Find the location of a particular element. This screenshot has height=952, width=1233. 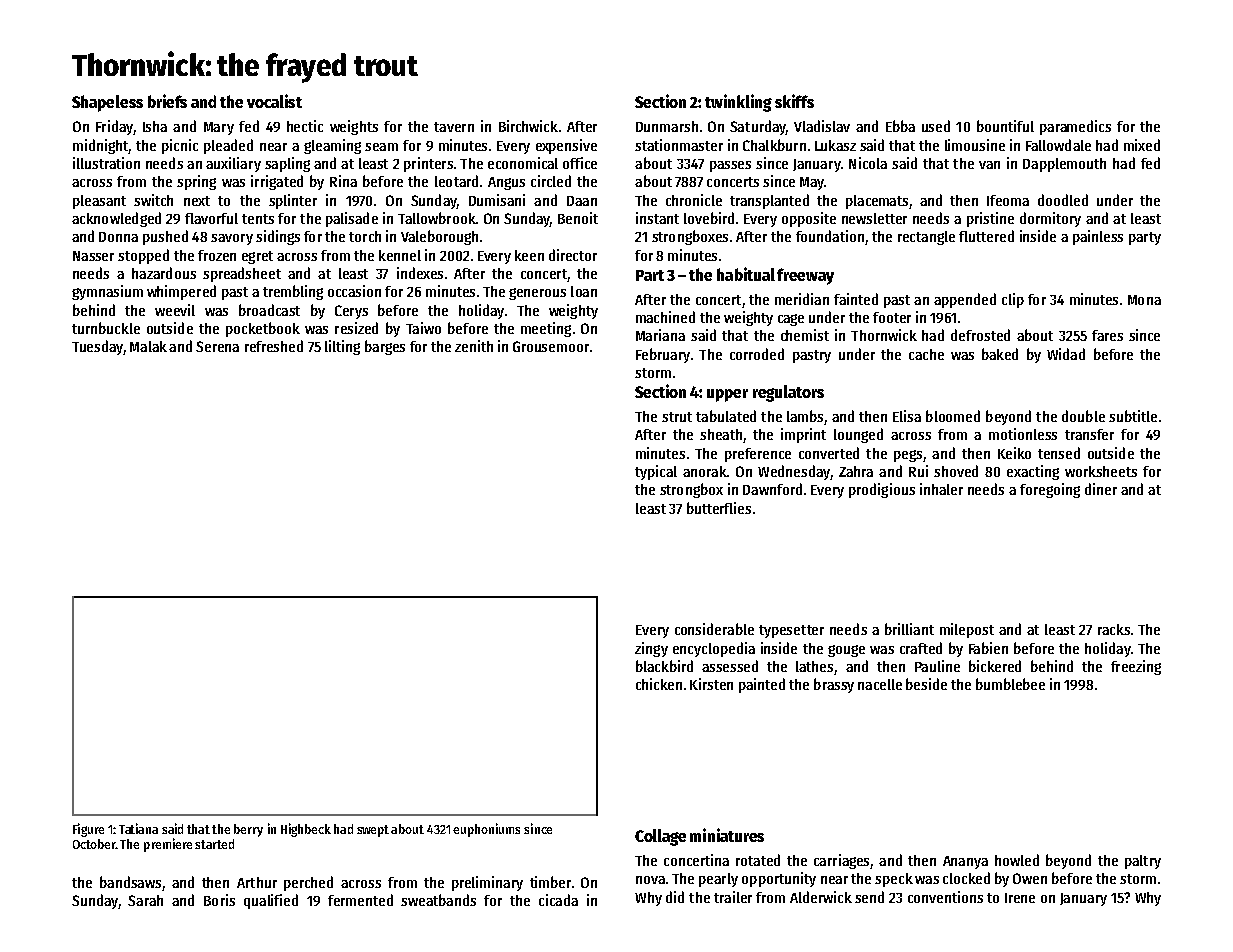

machined is located at coordinates (665, 317).
